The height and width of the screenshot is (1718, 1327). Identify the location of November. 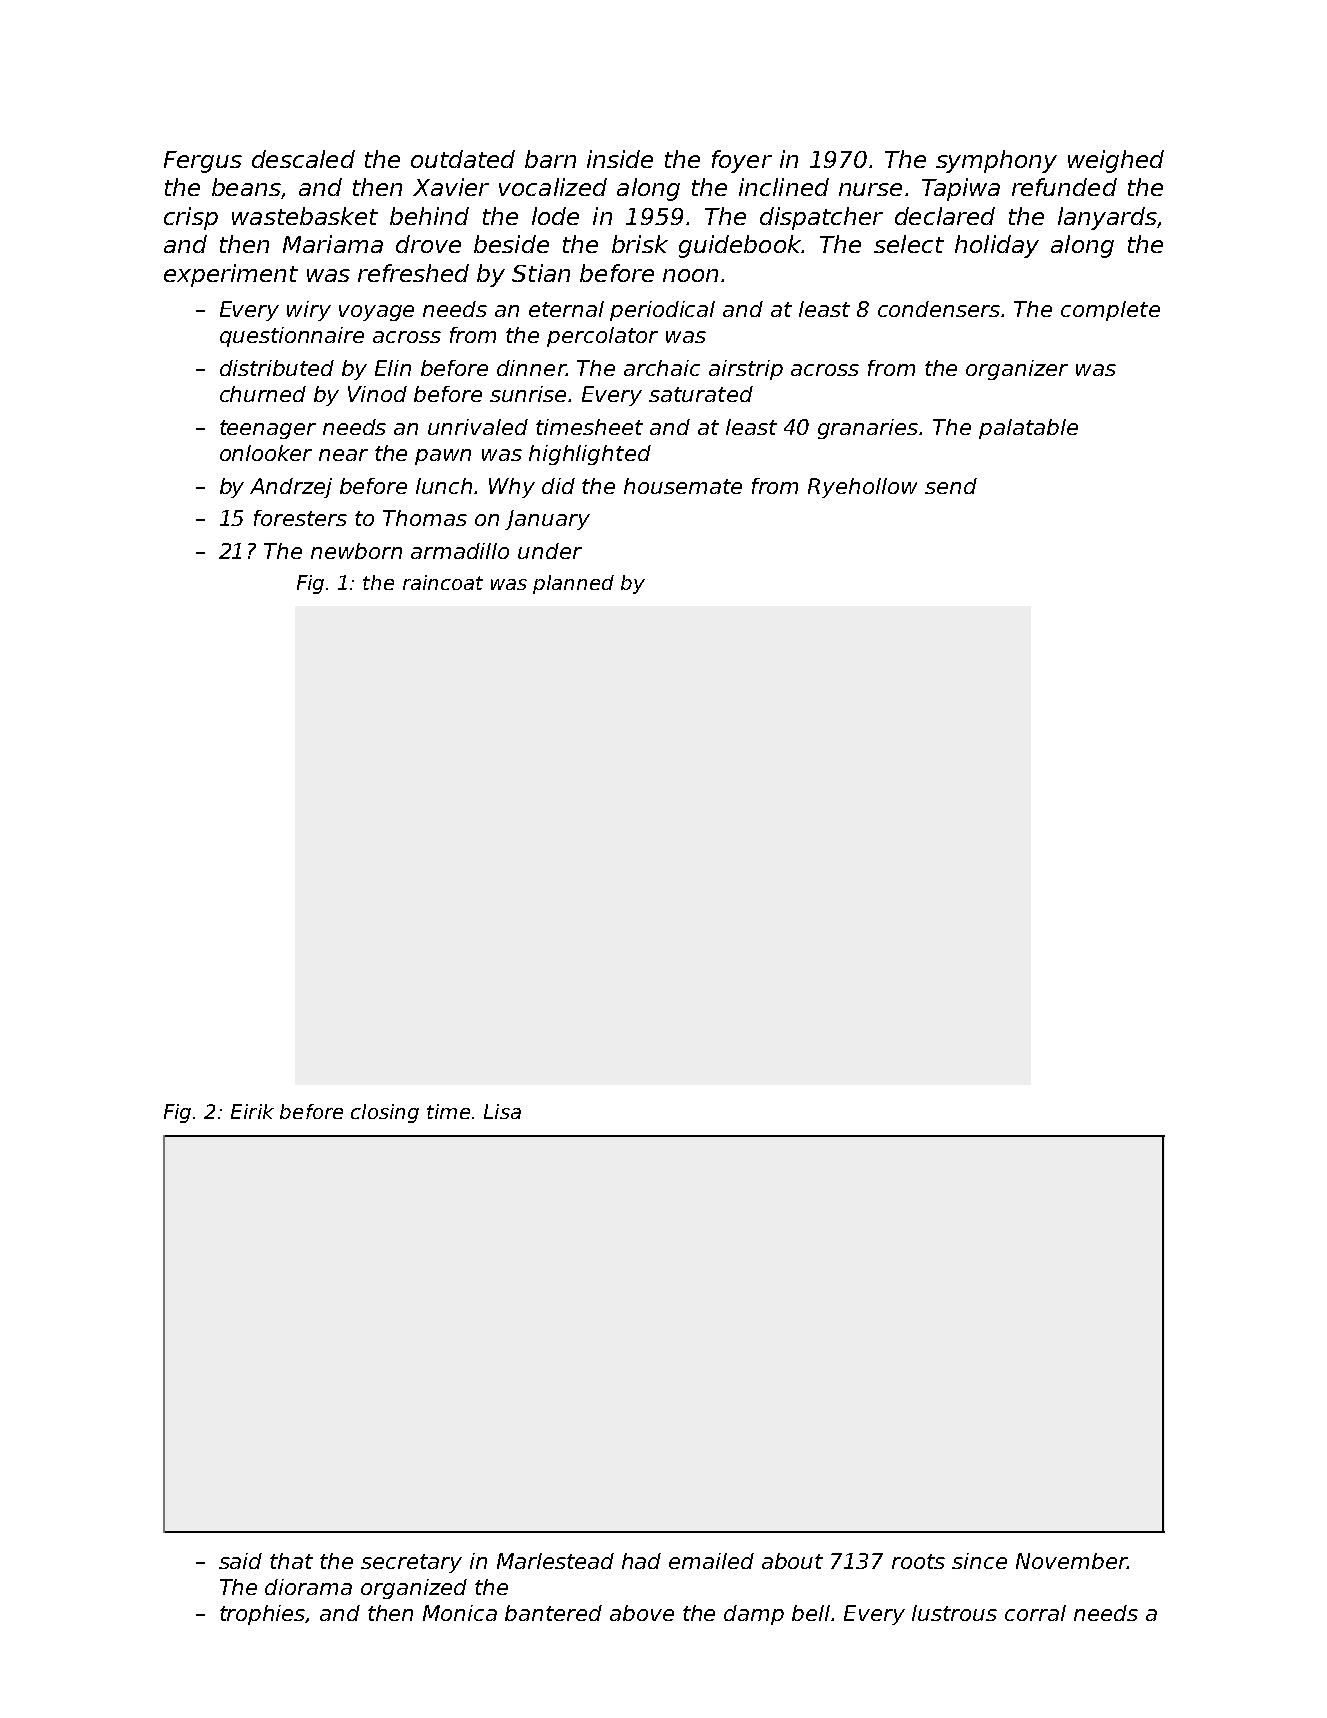
(1071, 1561).
